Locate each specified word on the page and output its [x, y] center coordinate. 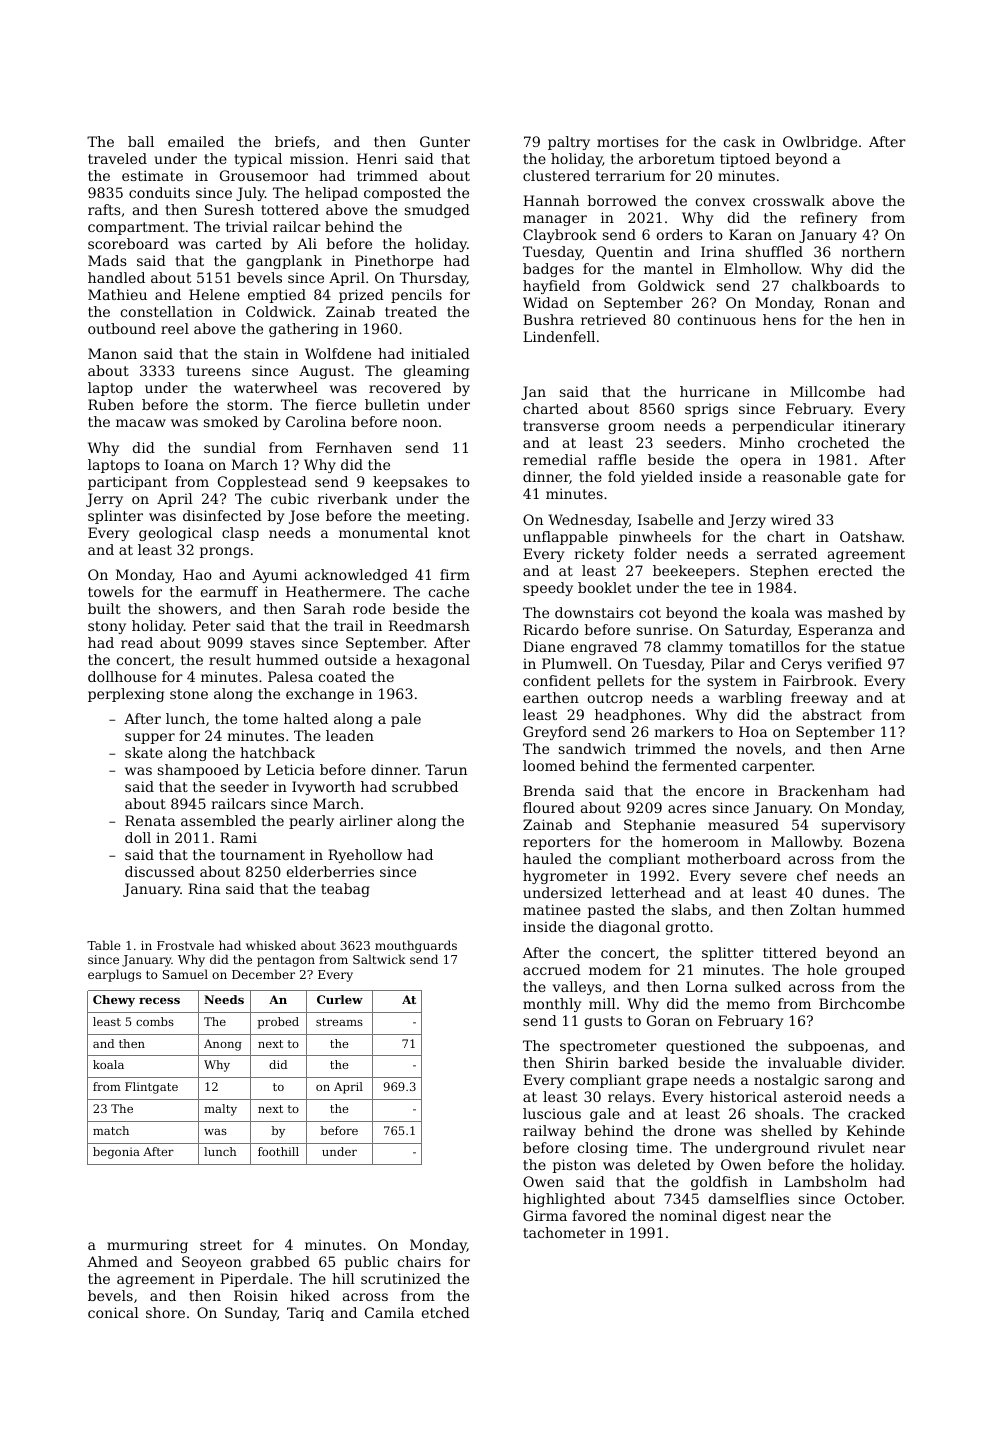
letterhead [648, 892]
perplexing [126, 695]
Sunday [251, 1314]
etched [446, 1312]
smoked [231, 421]
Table [104, 945]
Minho [761, 442]
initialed [440, 353]
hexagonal [433, 661]
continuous [717, 319]
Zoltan [813, 909]
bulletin [392, 404]
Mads [107, 260]
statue [883, 647]
